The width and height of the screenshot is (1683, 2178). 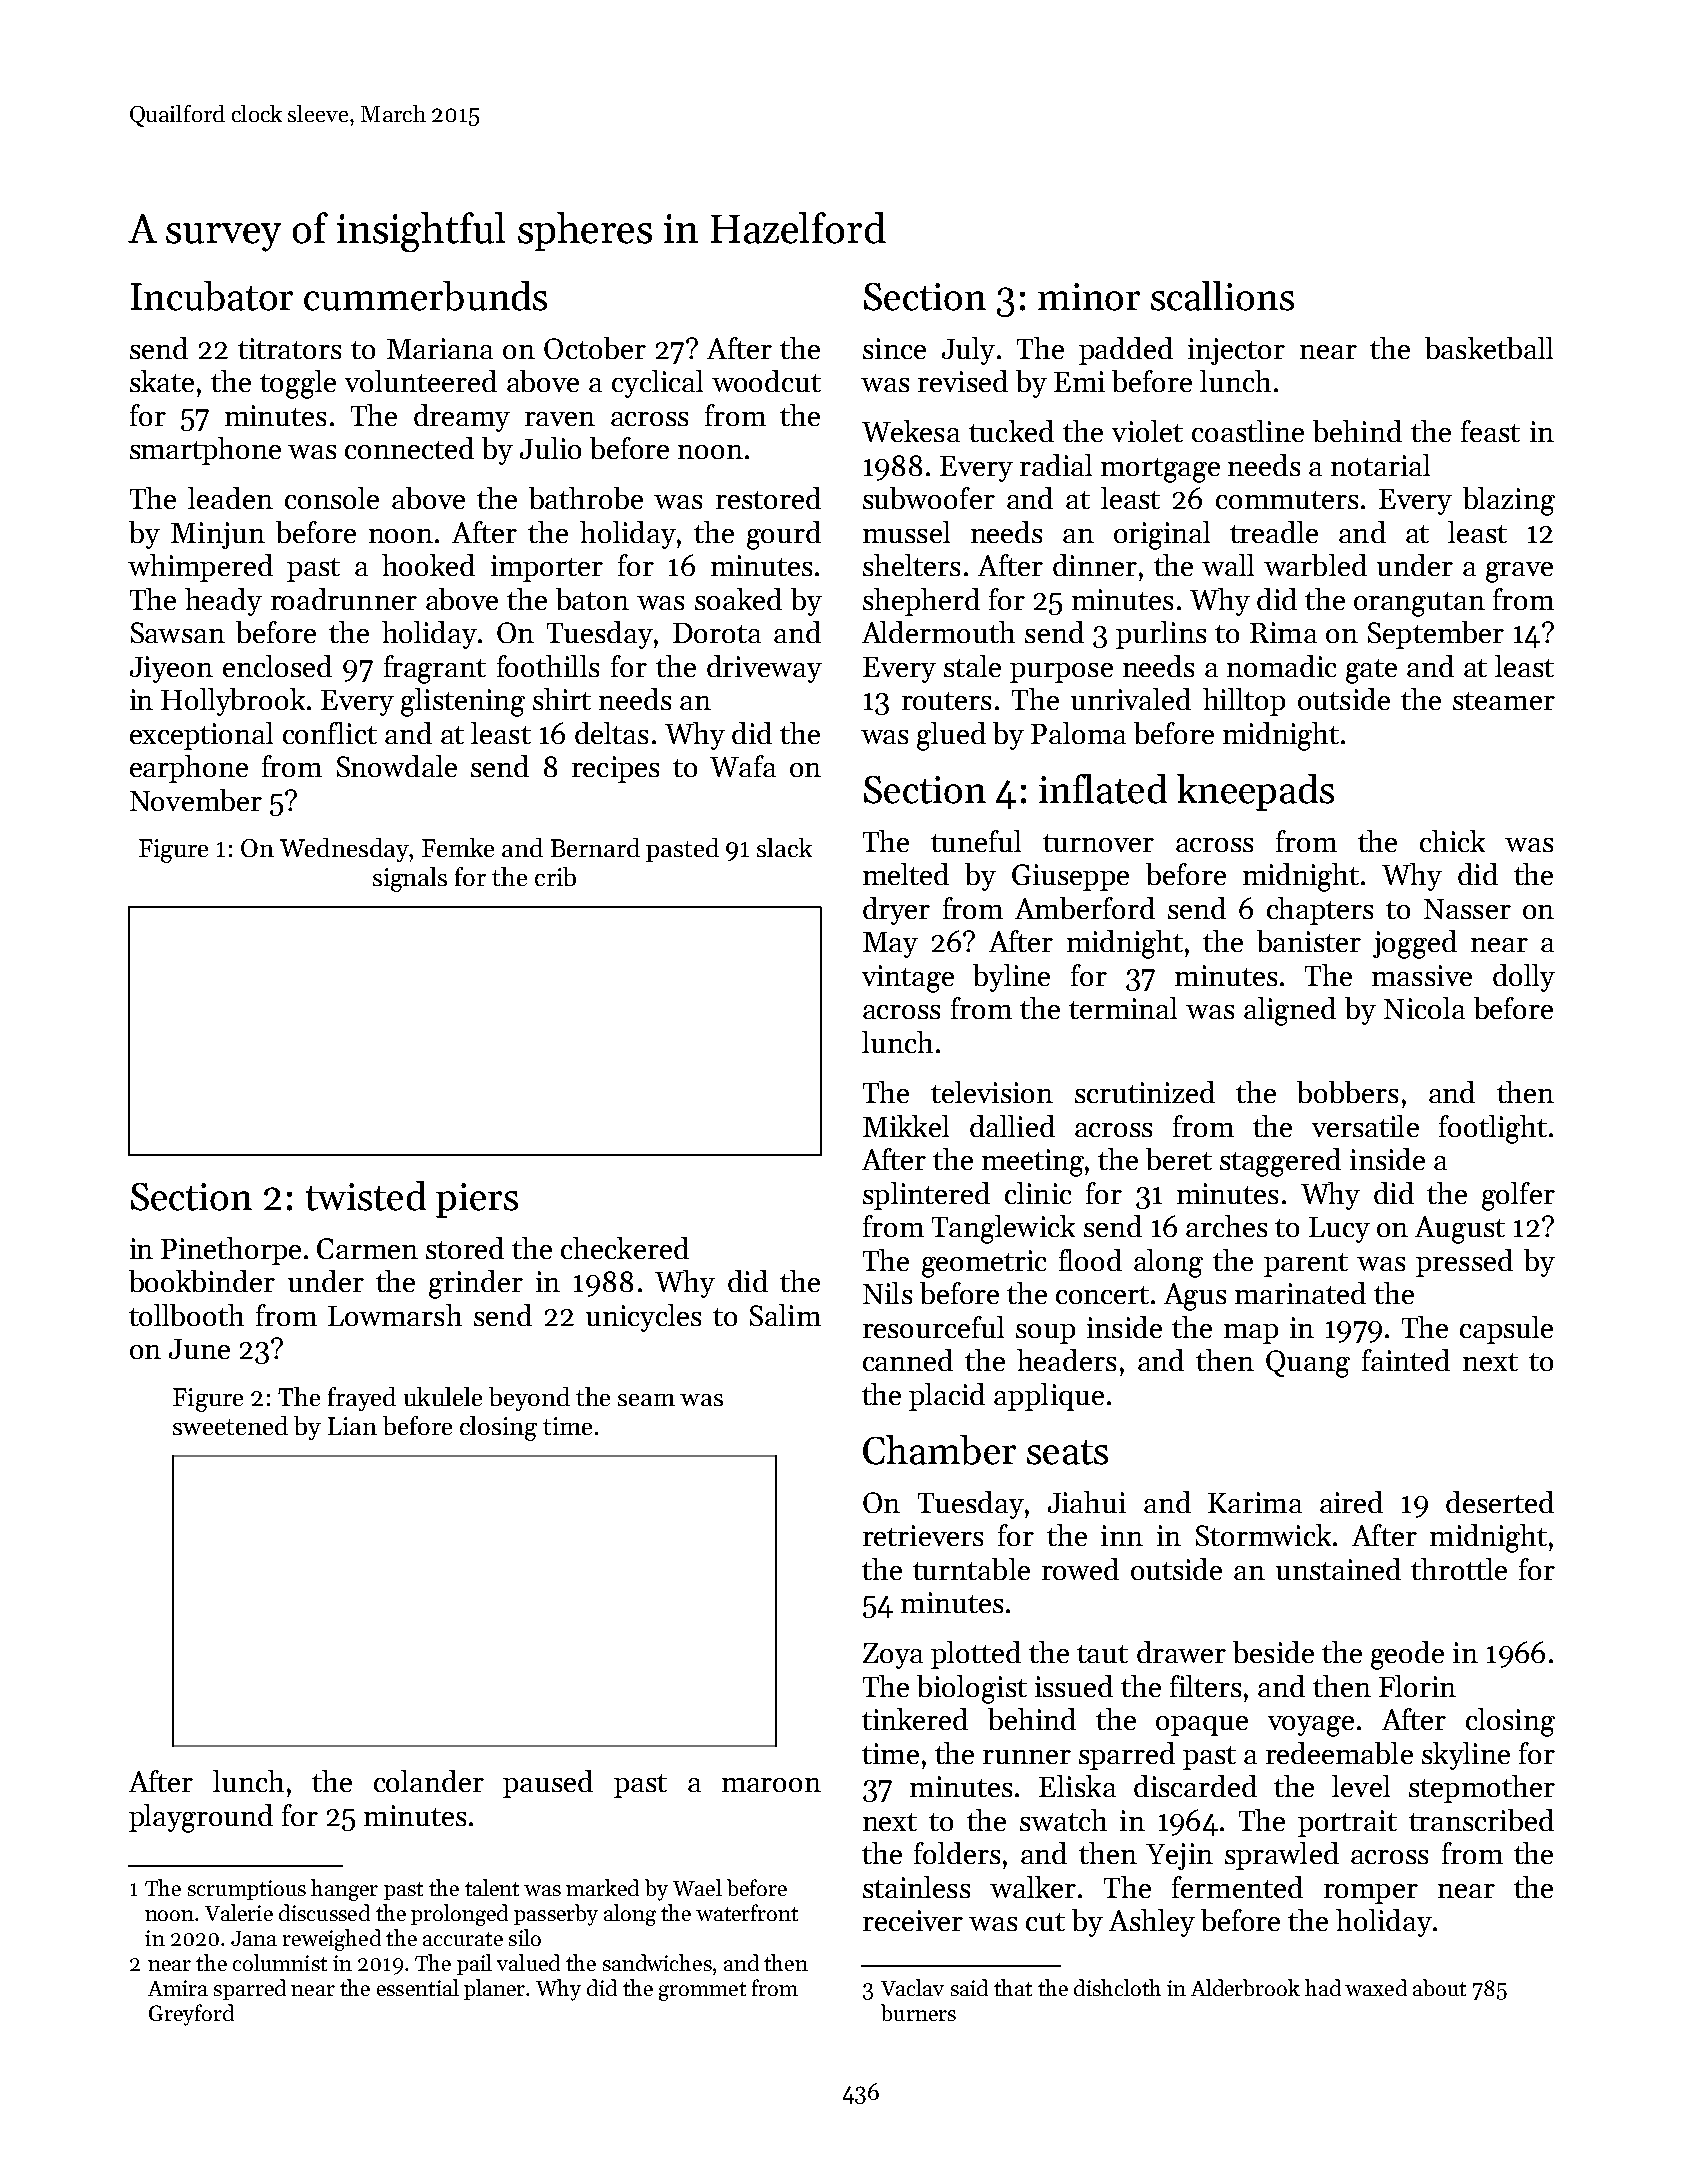 What do you see at coordinates (425, 296) in the screenshot?
I see `cummerbunds` at bounding box center [425, 296].
